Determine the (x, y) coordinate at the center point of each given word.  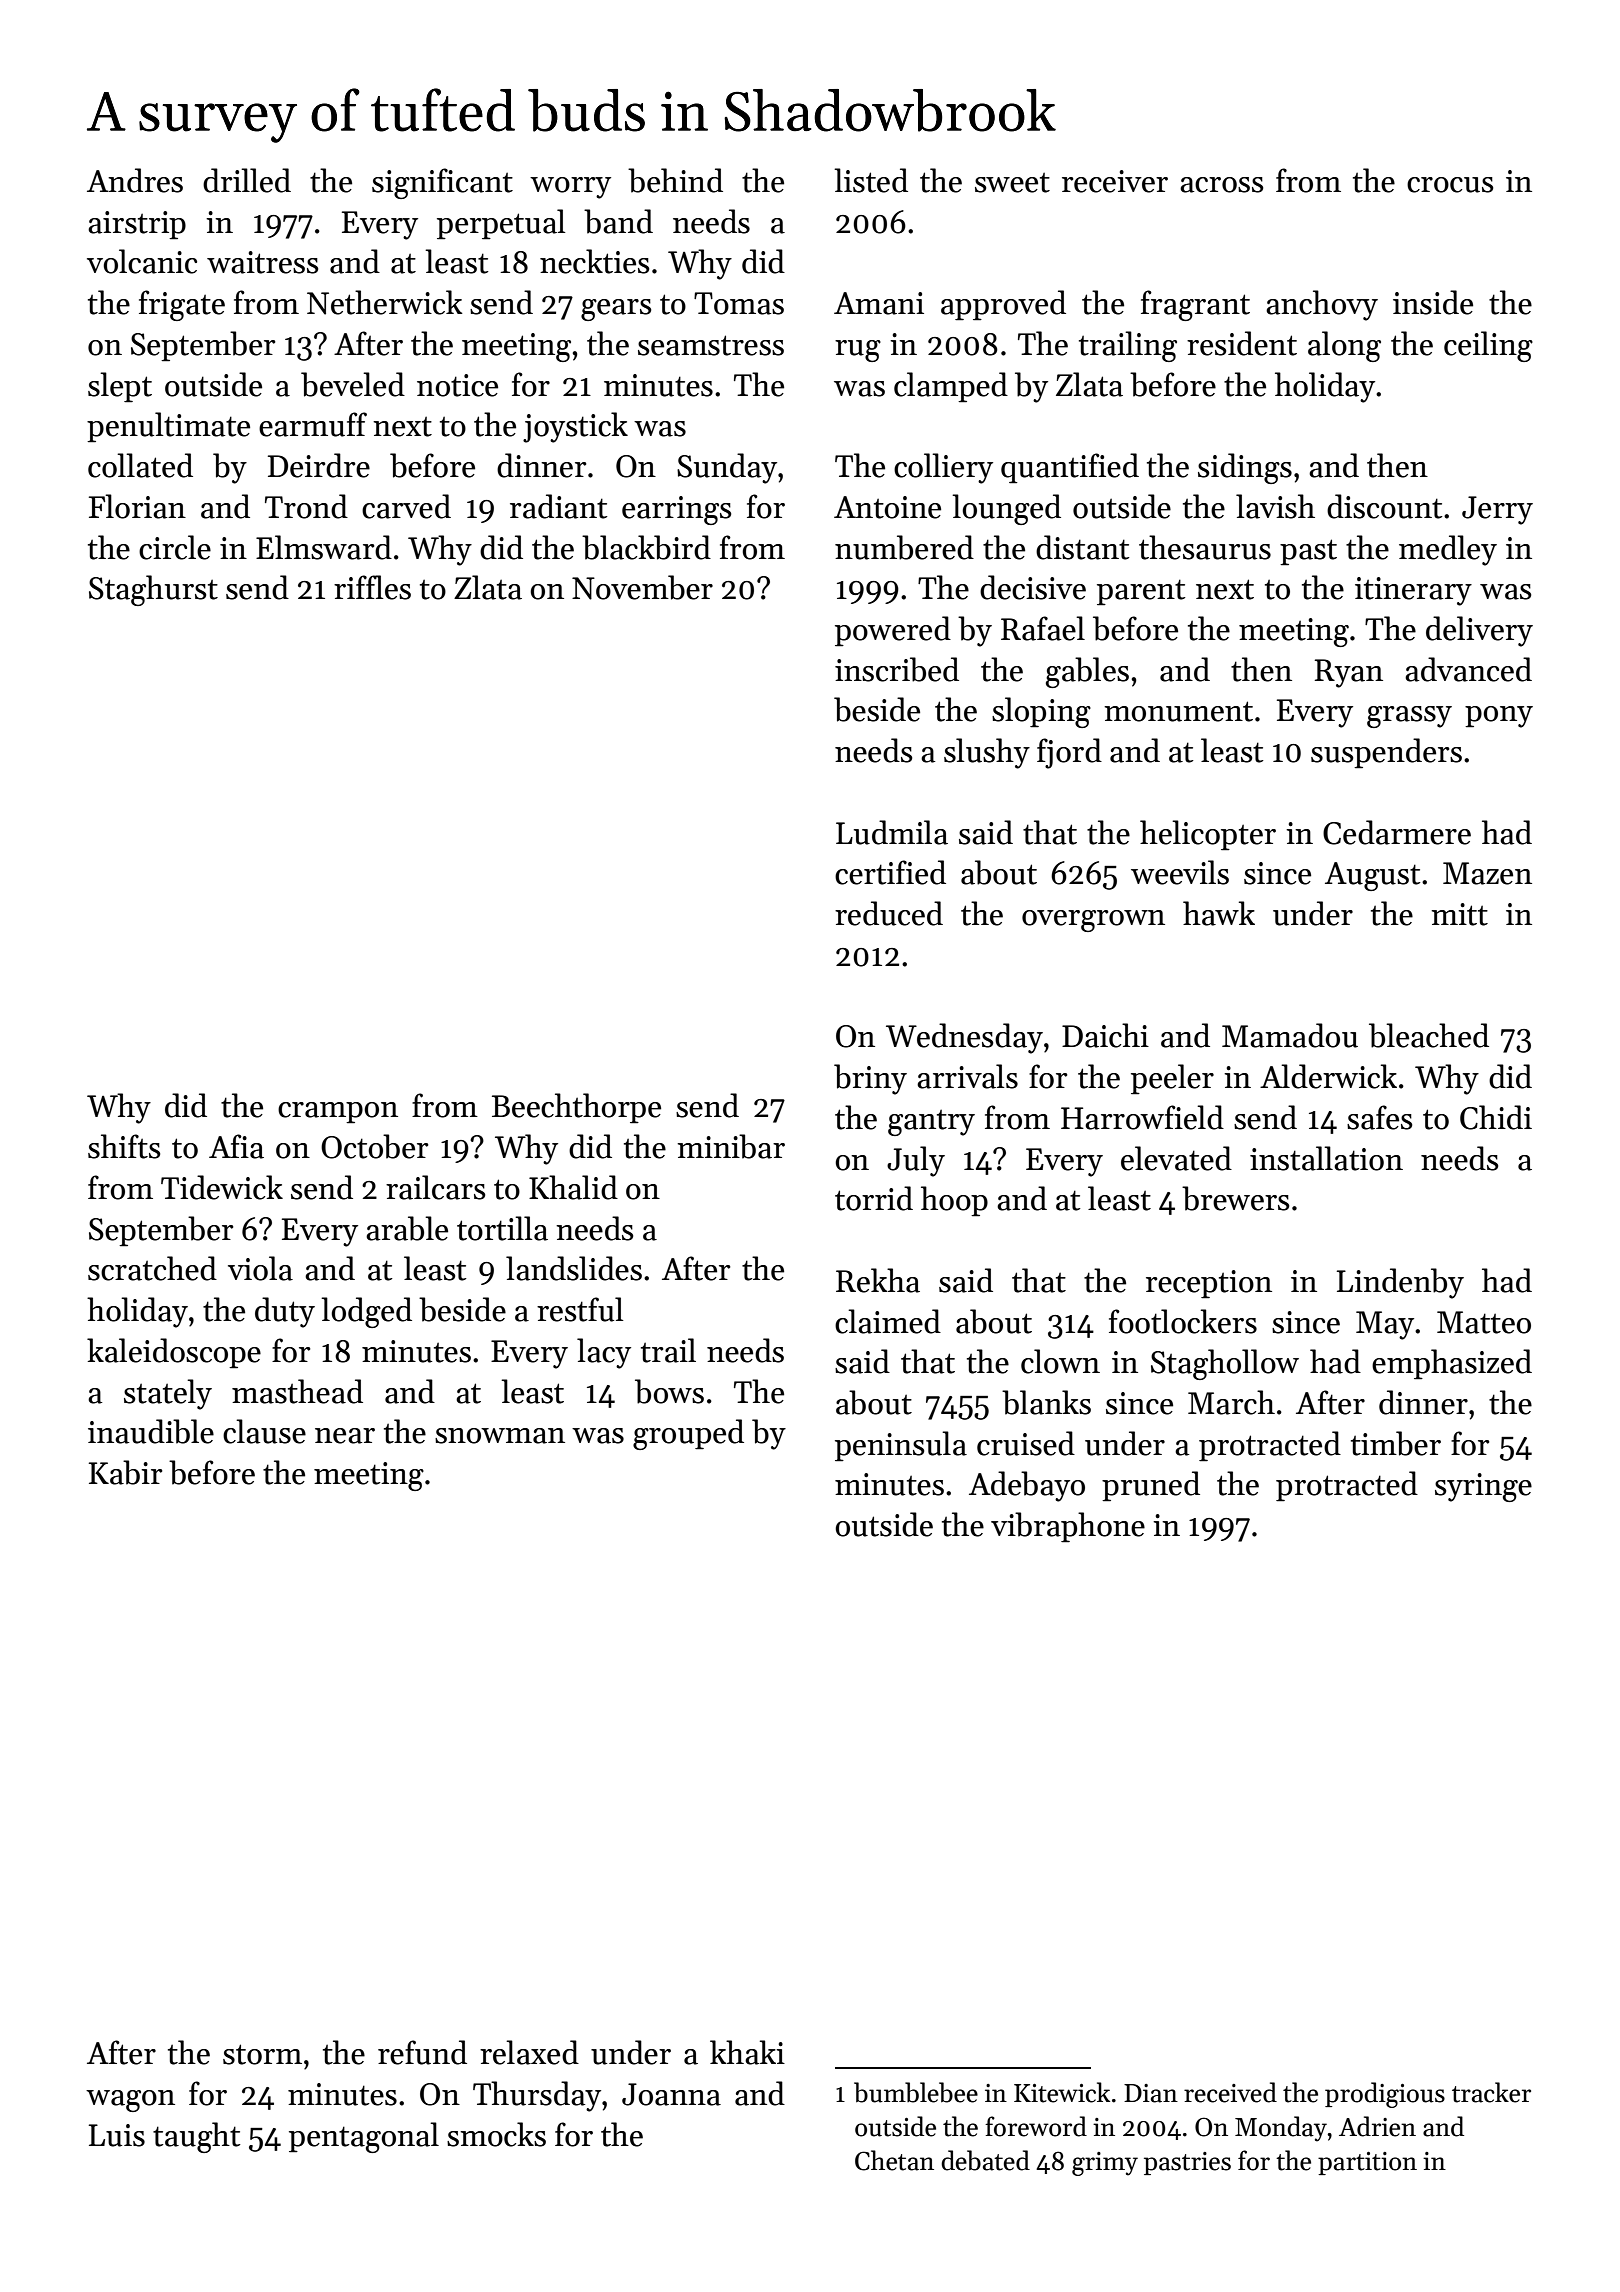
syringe (1483, 1487)
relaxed (529, 2052)
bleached (1429, 1035)
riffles (372, 587)
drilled (247, 180)
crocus (1450, 185)
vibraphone (1068, 1527)
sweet (1012, 183)
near (345, 1436)
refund (422, 2052)
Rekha (878, 1280)
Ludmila (892, 832)
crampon (338, 1113)
